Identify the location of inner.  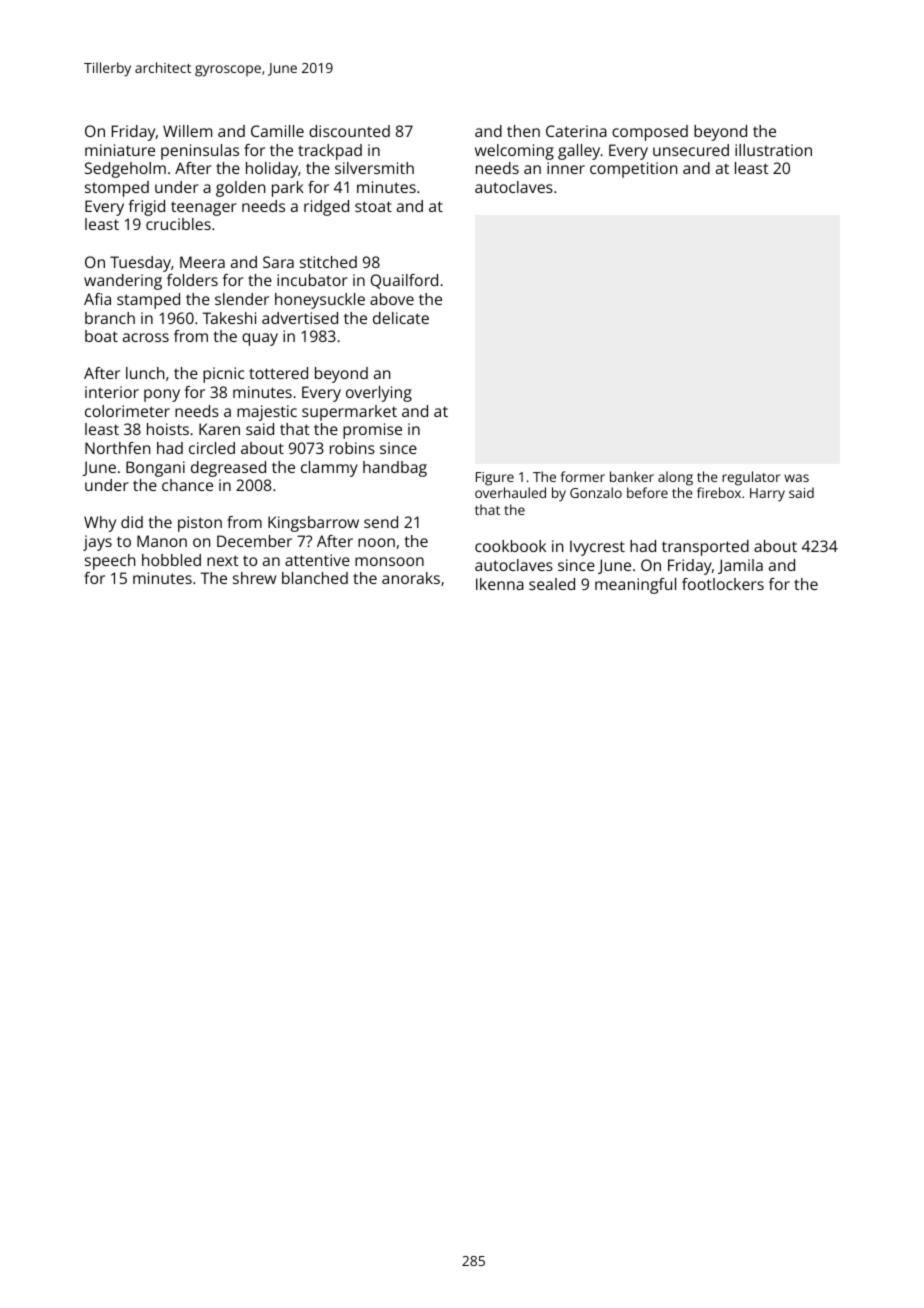
(566, 168).
